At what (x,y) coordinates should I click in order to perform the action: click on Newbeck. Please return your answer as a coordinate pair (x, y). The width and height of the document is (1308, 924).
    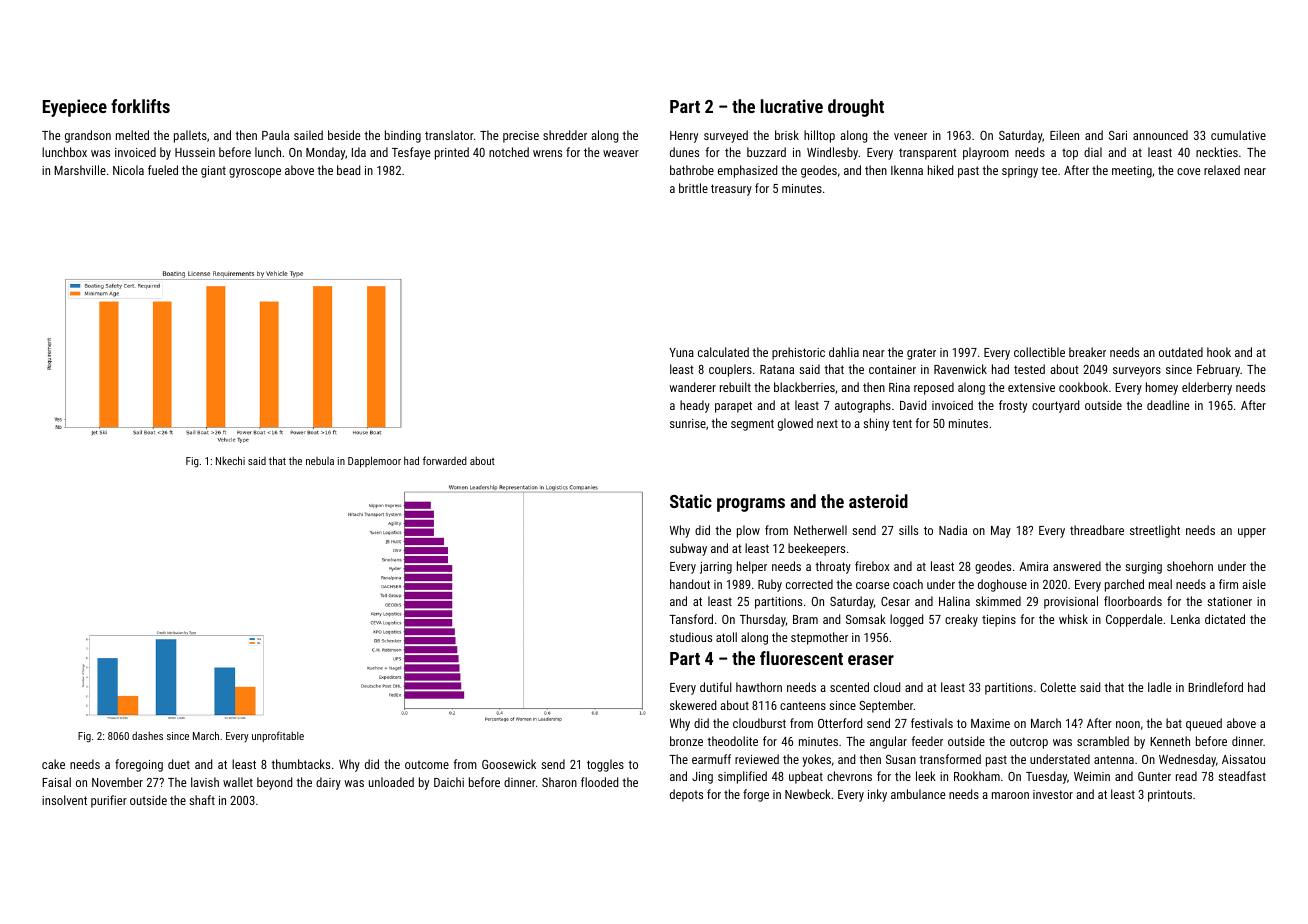
    Looking at the image, I should click on (808, 794).
